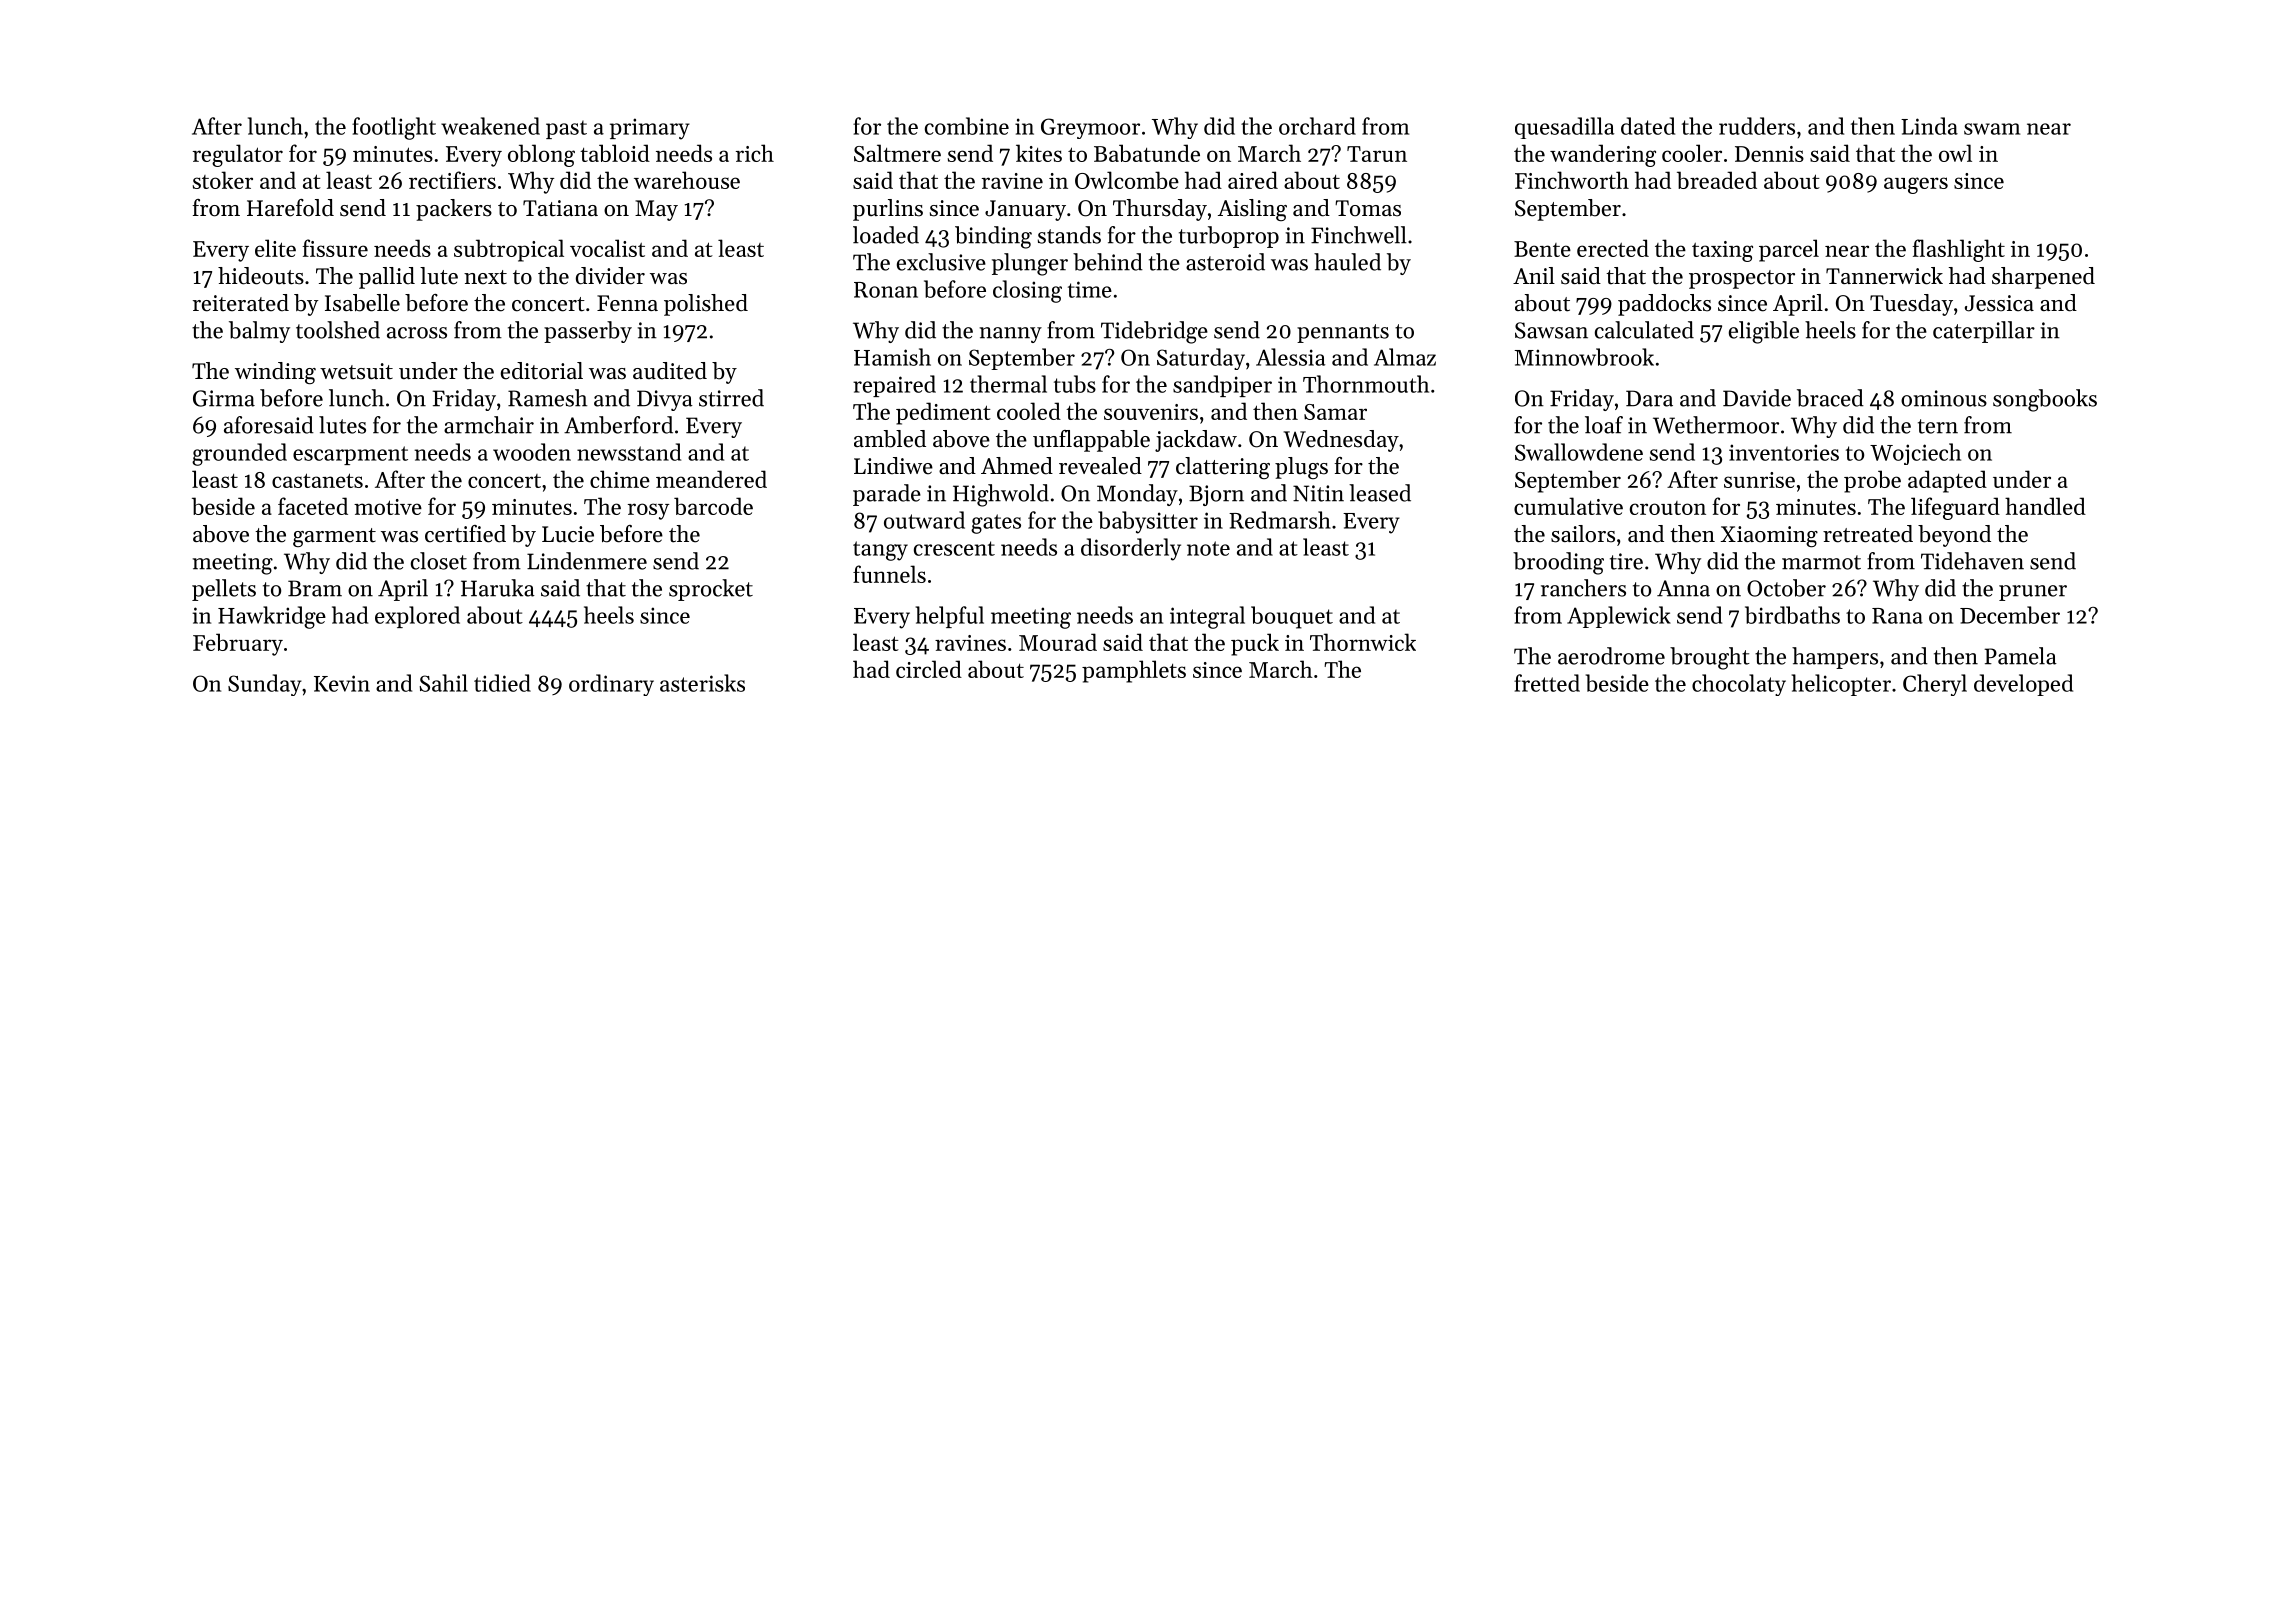  What do you see at coordinates (224, 398) in the screenshot?
I see `Girma` at bounding box center [224, 398].
